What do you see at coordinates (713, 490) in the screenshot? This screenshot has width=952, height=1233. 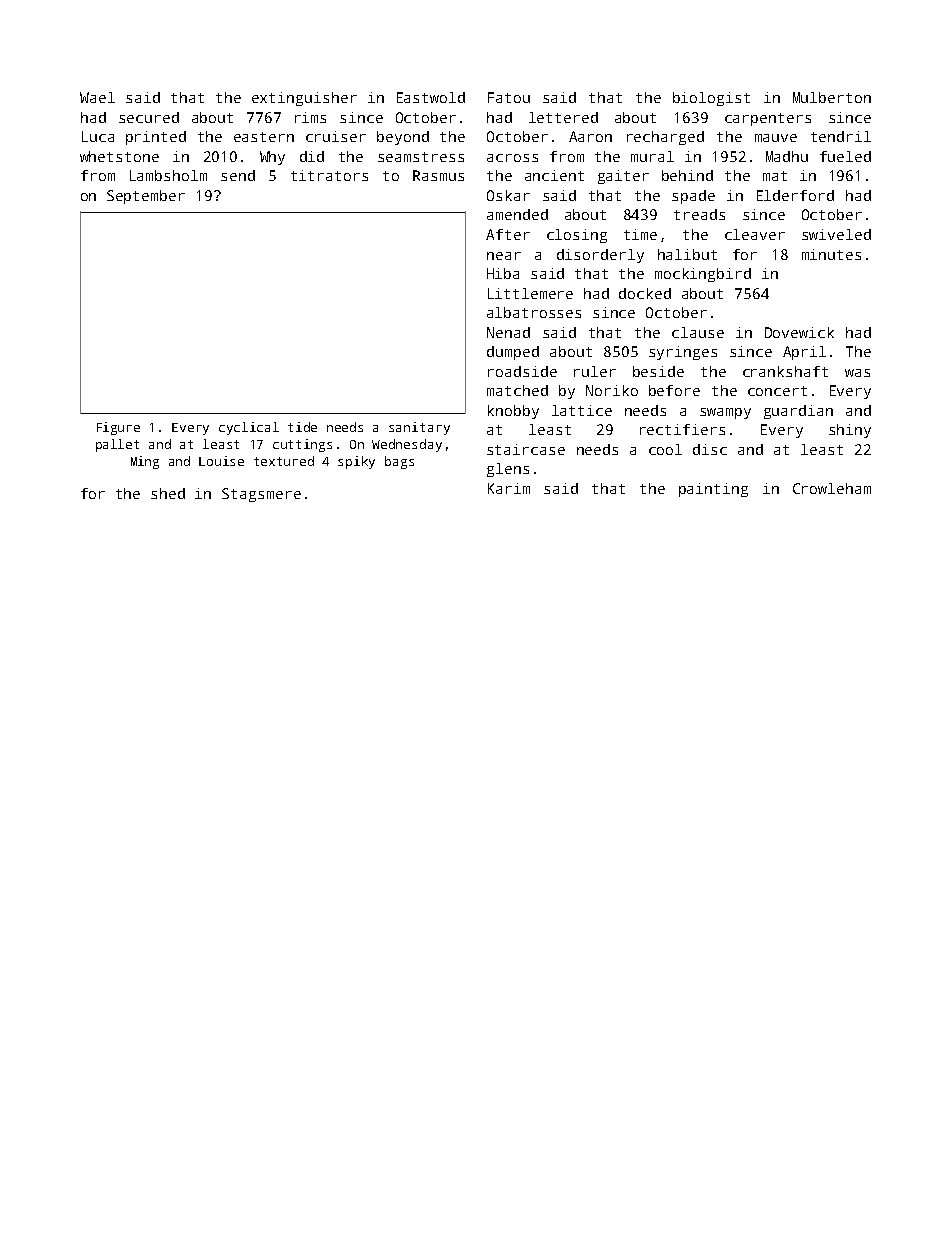 I see `painting` at bounding box center [713, 490].
